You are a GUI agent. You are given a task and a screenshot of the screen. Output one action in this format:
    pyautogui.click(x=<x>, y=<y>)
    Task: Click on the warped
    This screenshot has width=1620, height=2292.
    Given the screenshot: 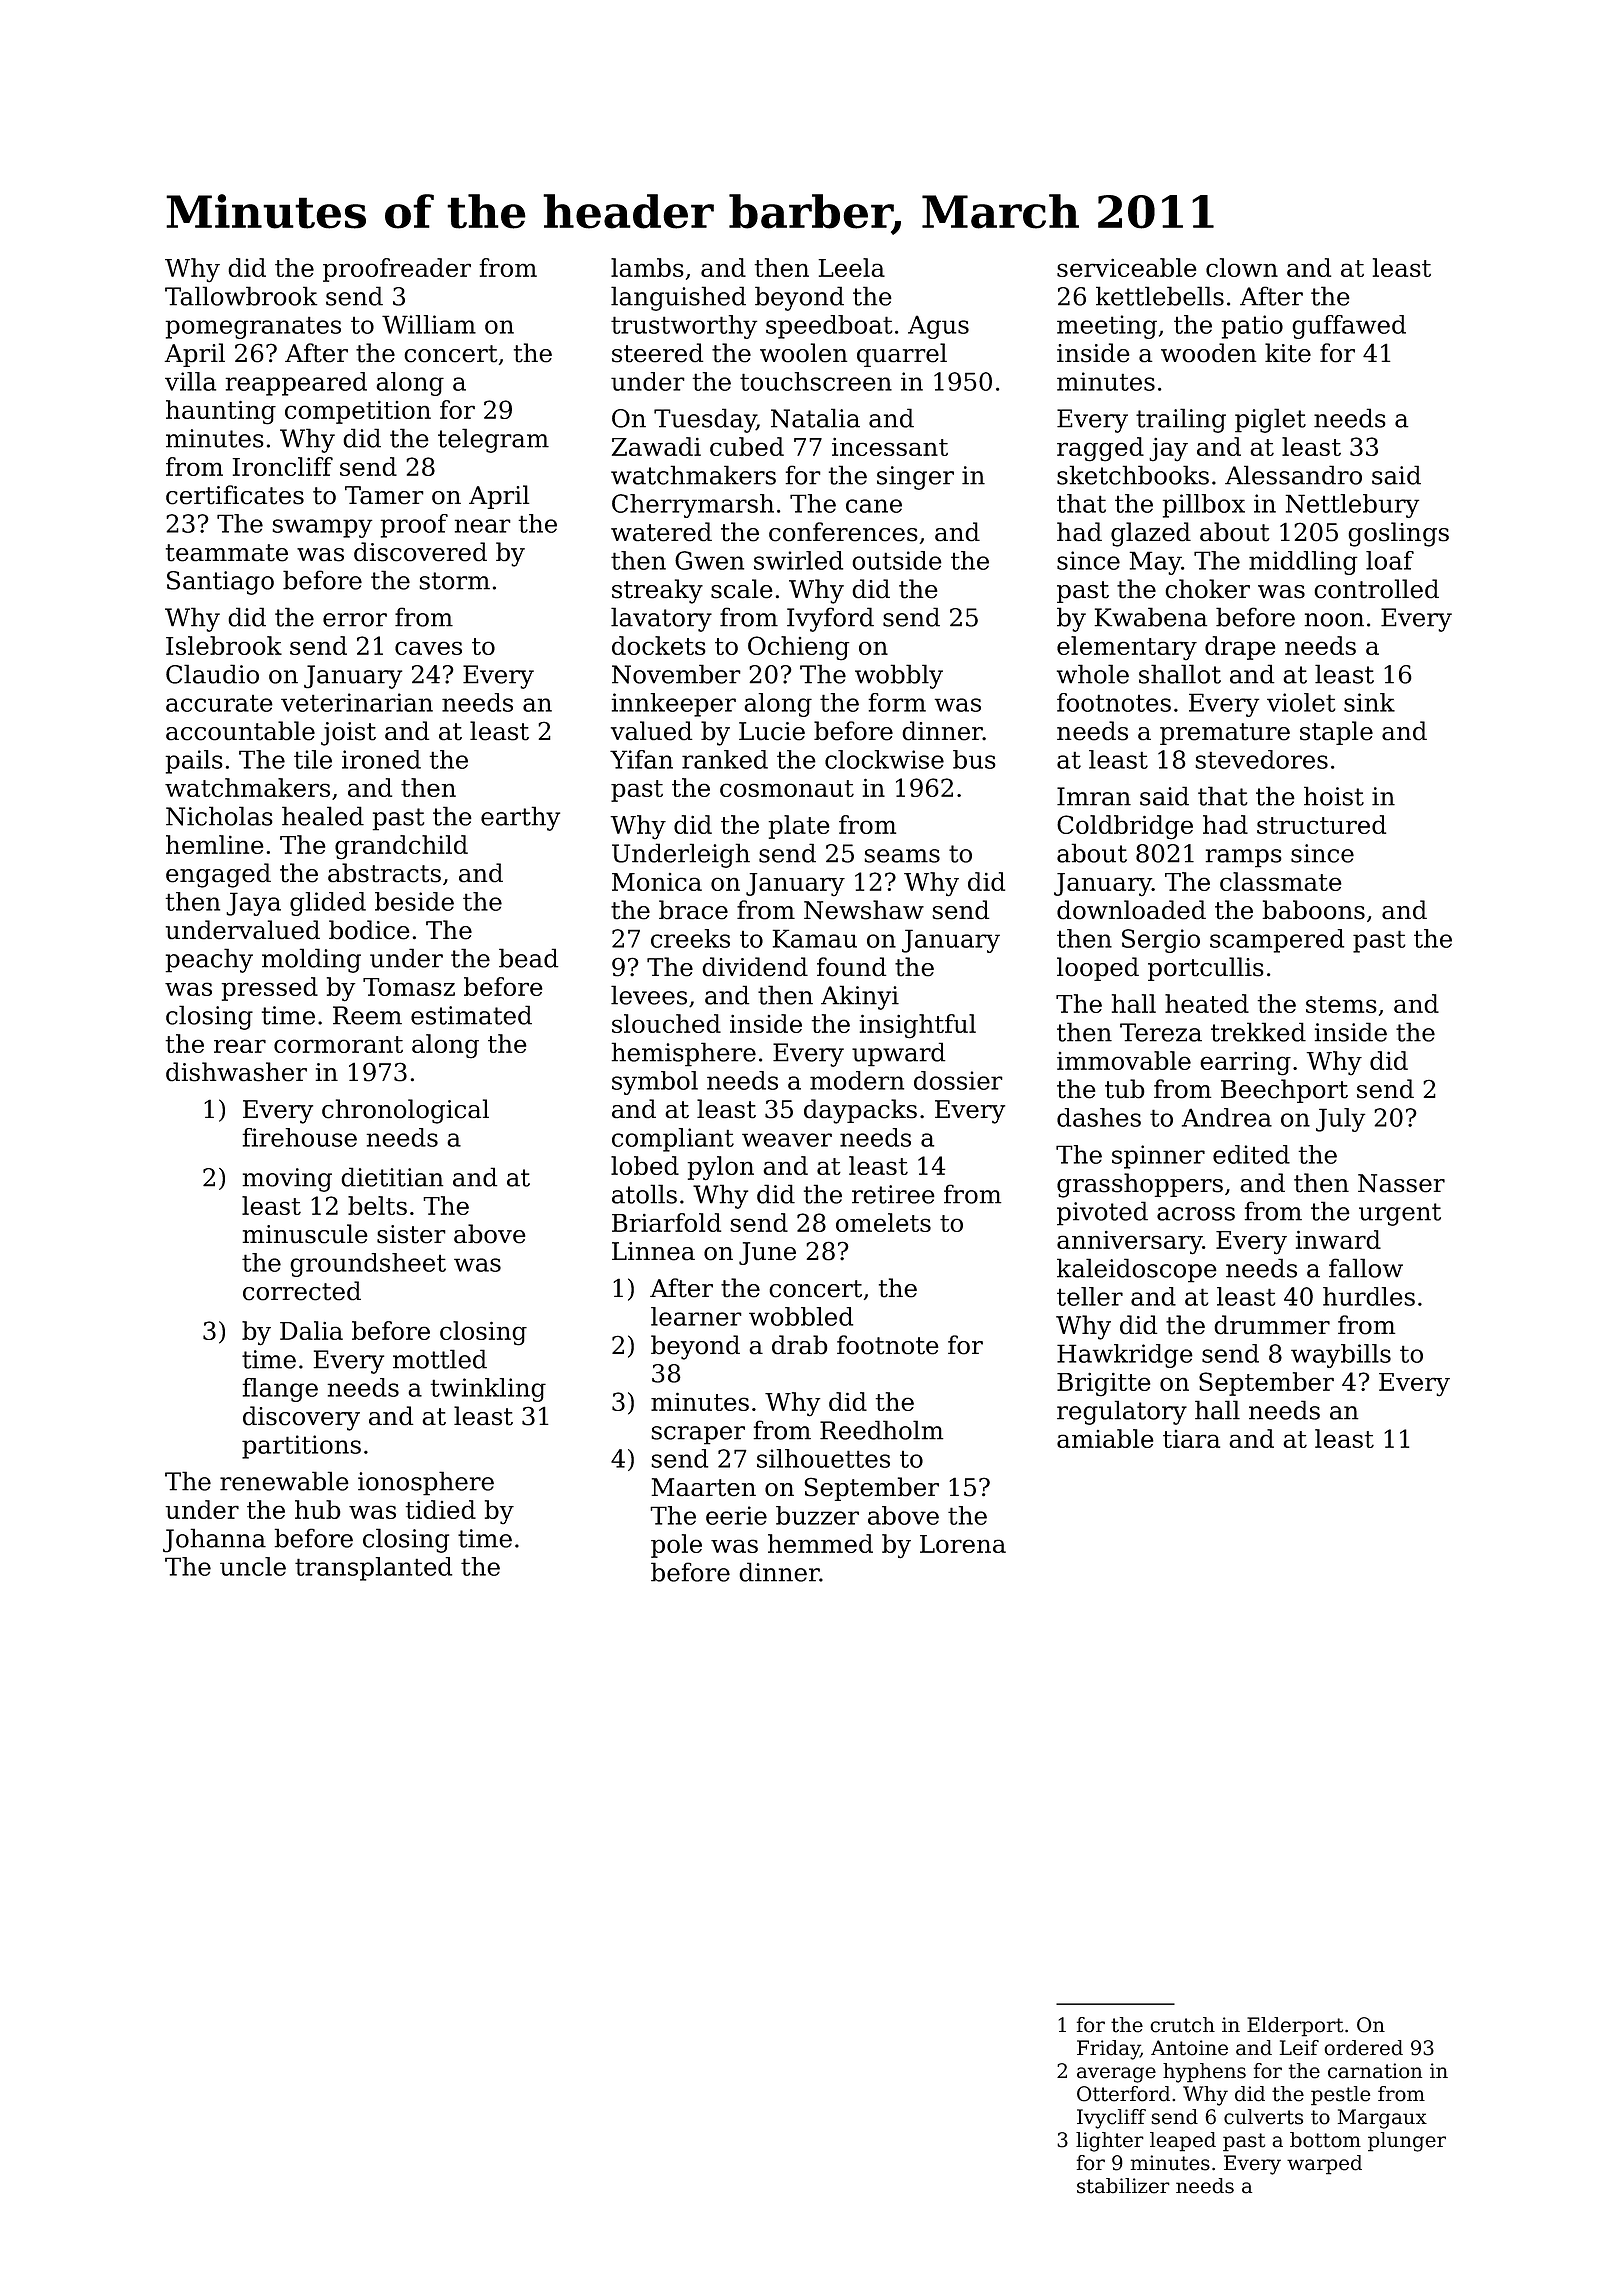 What is the action you would take?
    pyautogui.click(x=1324, y=2165)
